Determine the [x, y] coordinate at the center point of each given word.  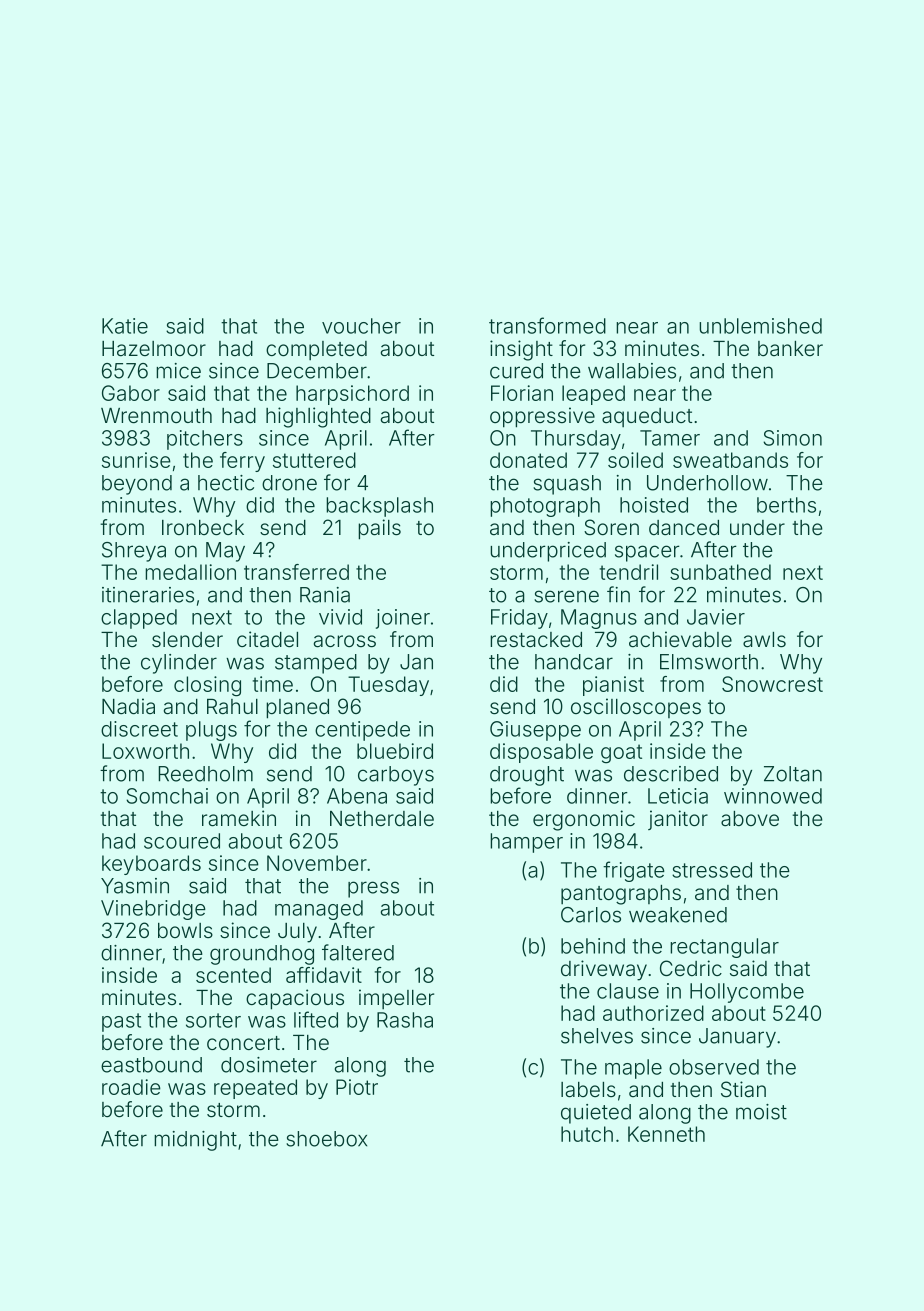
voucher [361, 326]
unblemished [760, 326]
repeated [255, 1089]
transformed [547, 325]
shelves [597, 1036]
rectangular [724, 948]
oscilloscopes [636, 708]
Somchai [167, 796]
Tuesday [388, 686]
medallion [190, 572]
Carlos [591, 915]
